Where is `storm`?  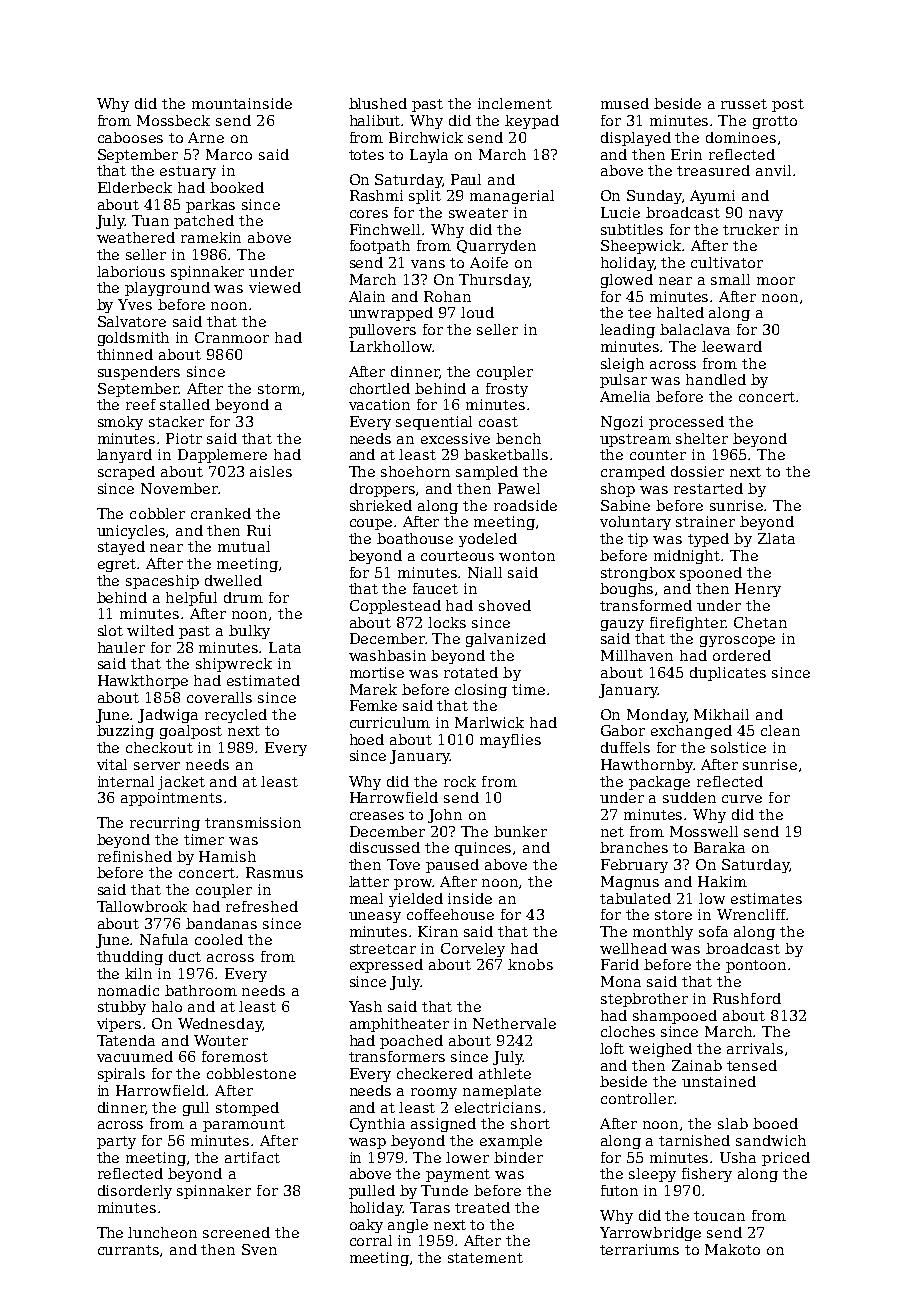
storm is located at coordinates (279, 389).
